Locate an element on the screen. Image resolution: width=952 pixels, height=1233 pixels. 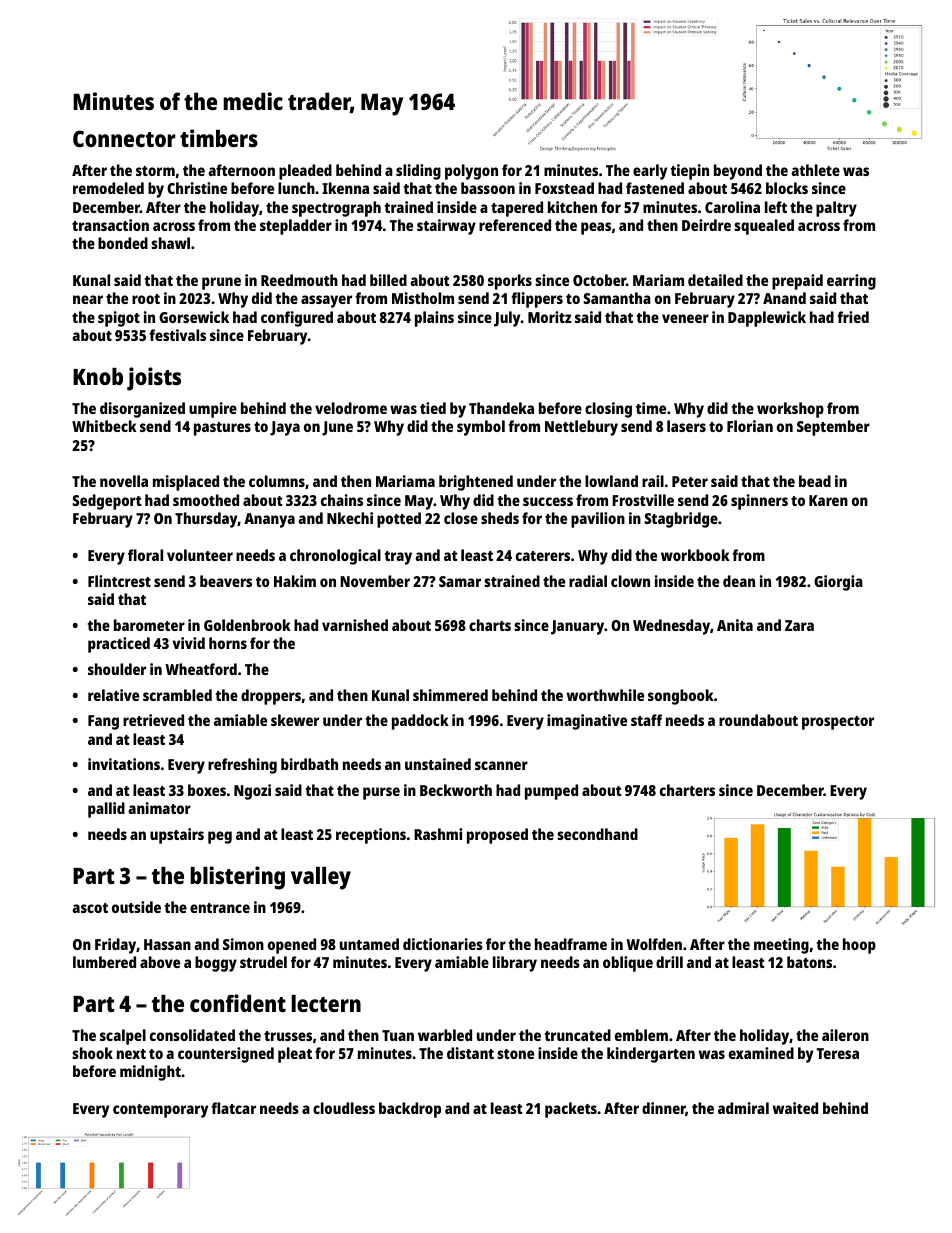
tiepin is located at coordinates (690, 172).
